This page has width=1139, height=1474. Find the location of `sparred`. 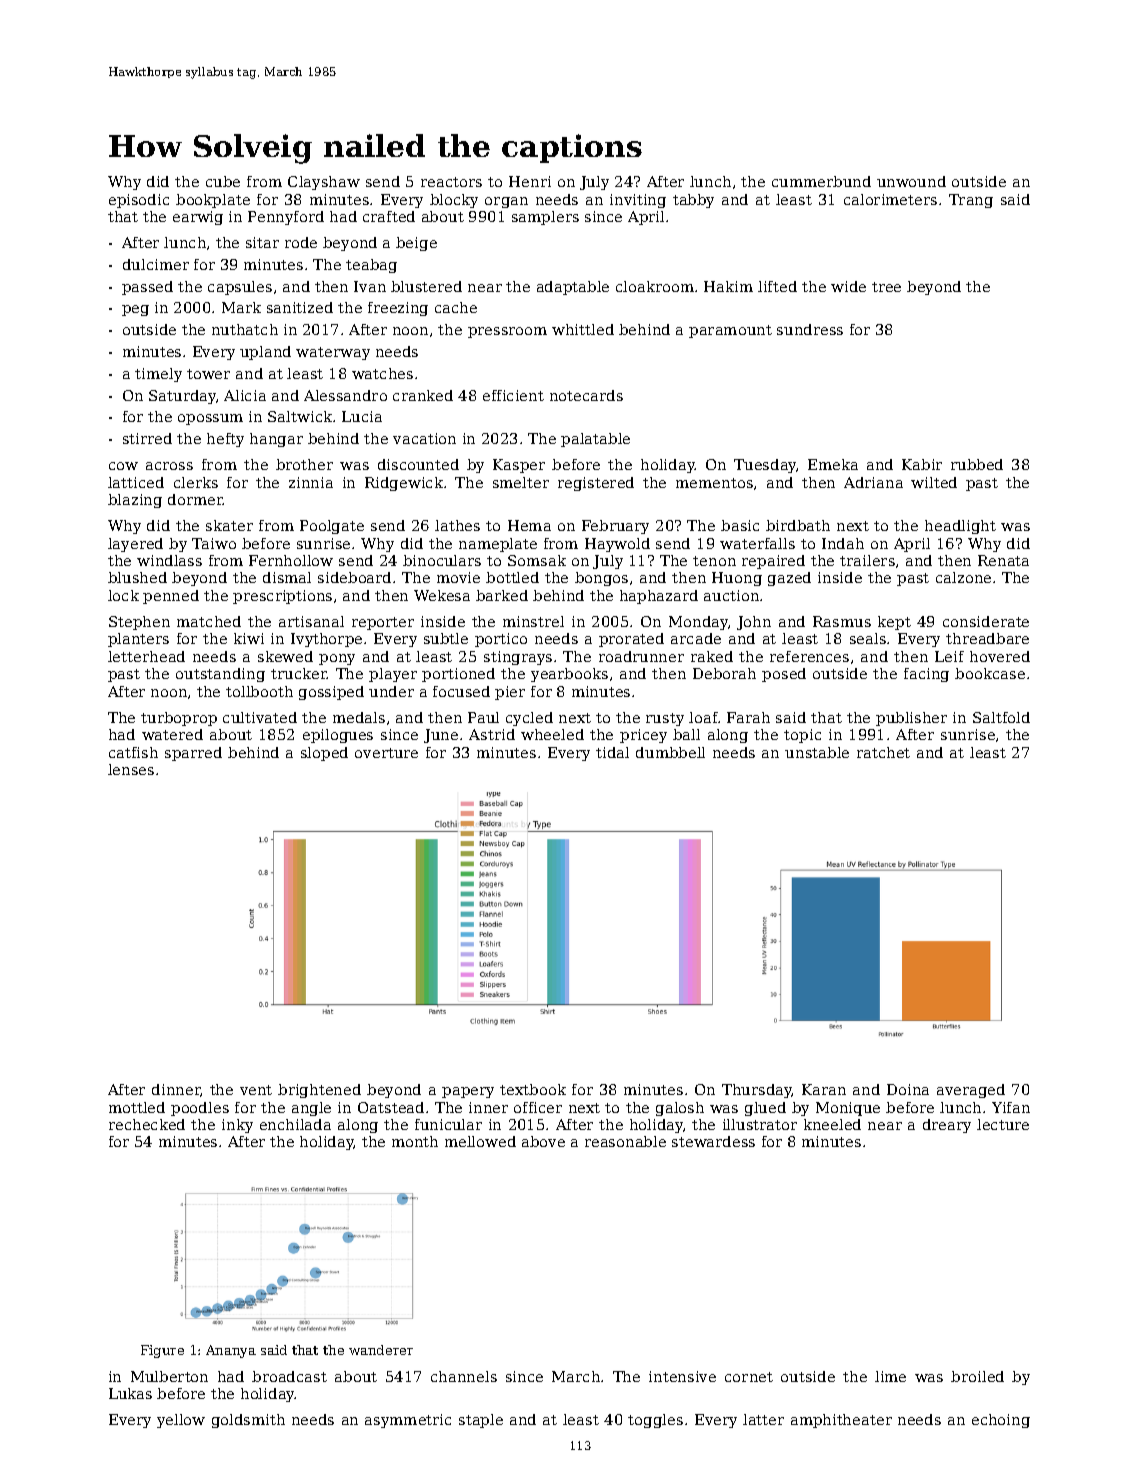

sparred is located at coordinates (193, 754).
